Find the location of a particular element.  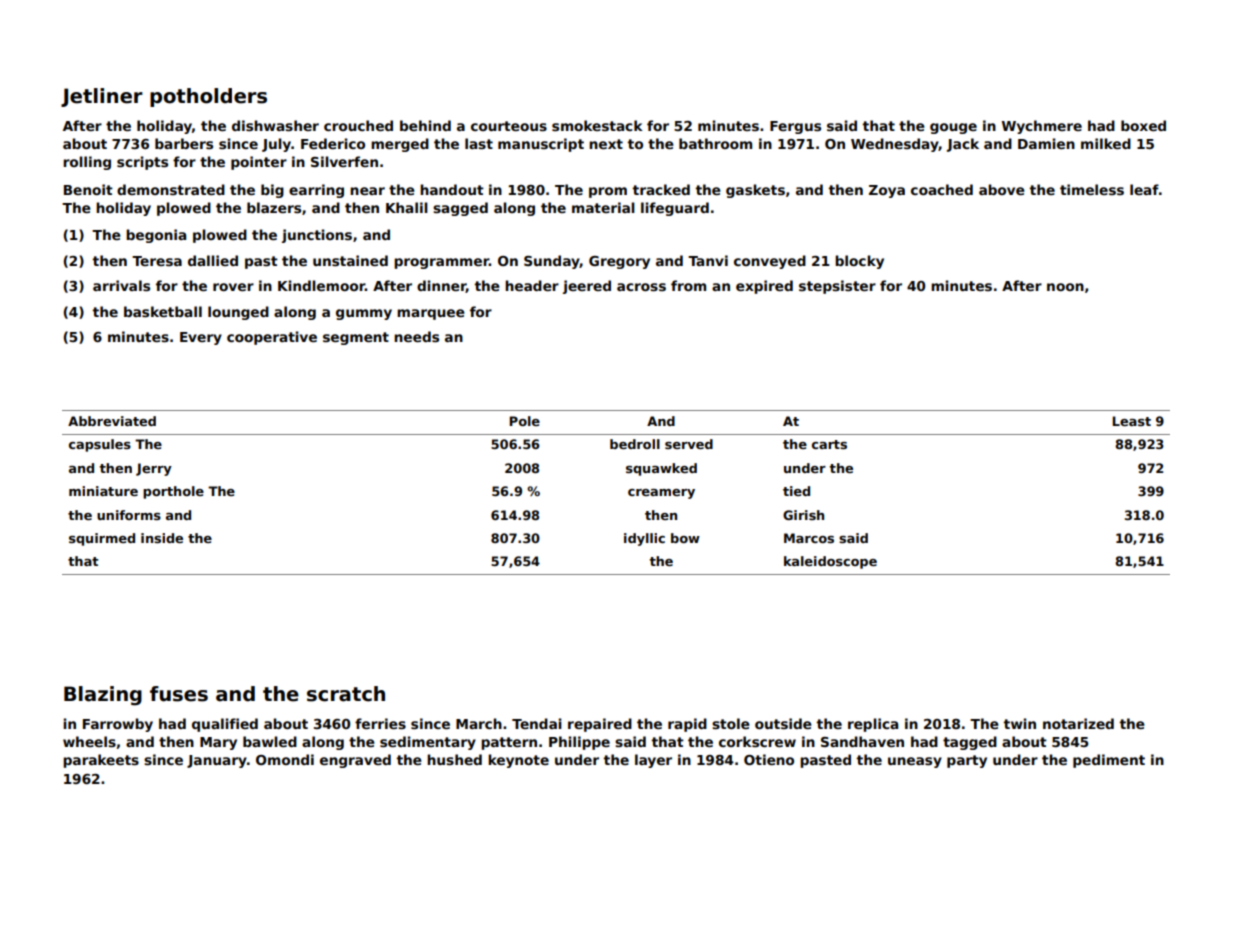

from is located at coordinates (688, 285).
